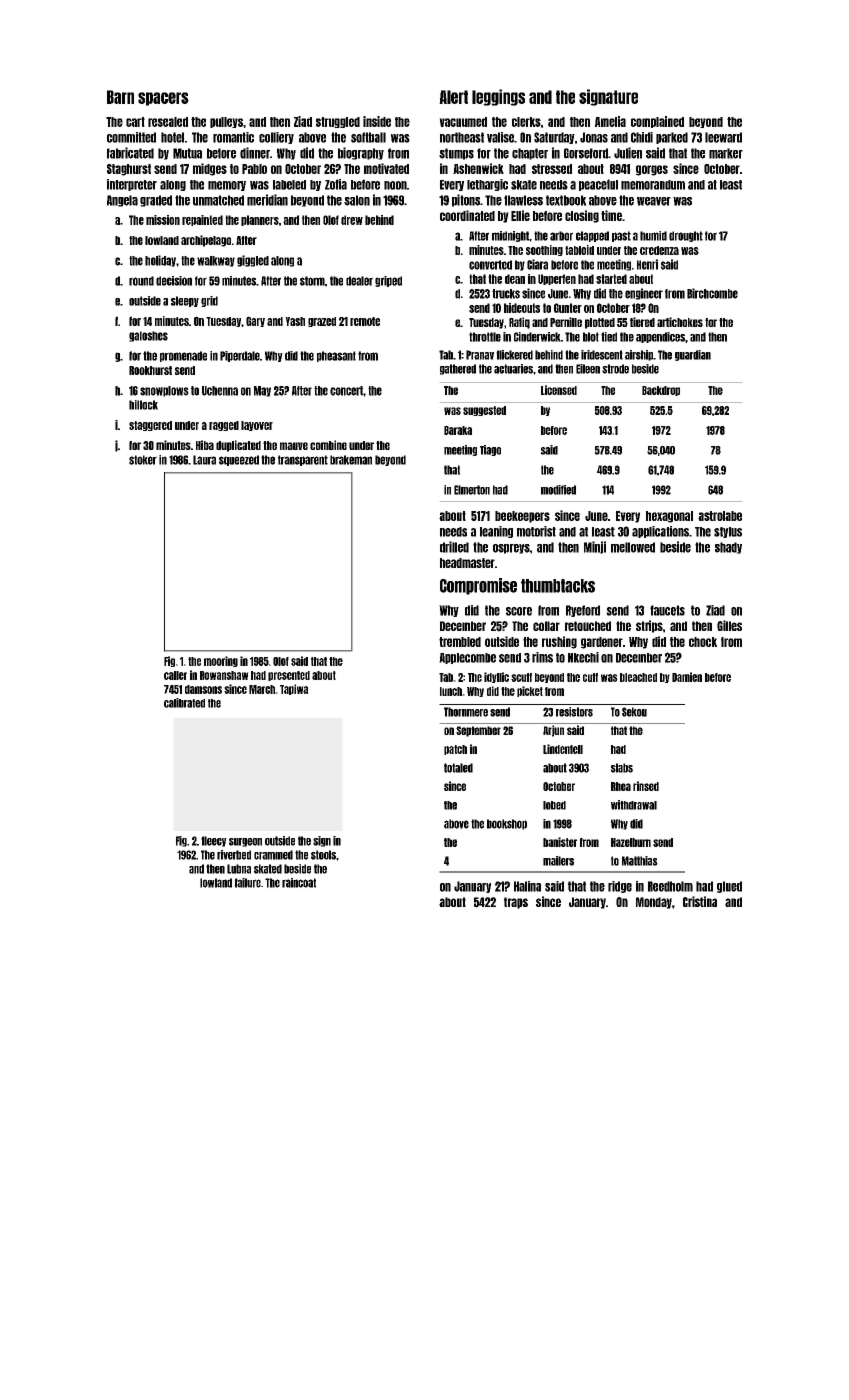  I want to click on May, so click(262, 391).
